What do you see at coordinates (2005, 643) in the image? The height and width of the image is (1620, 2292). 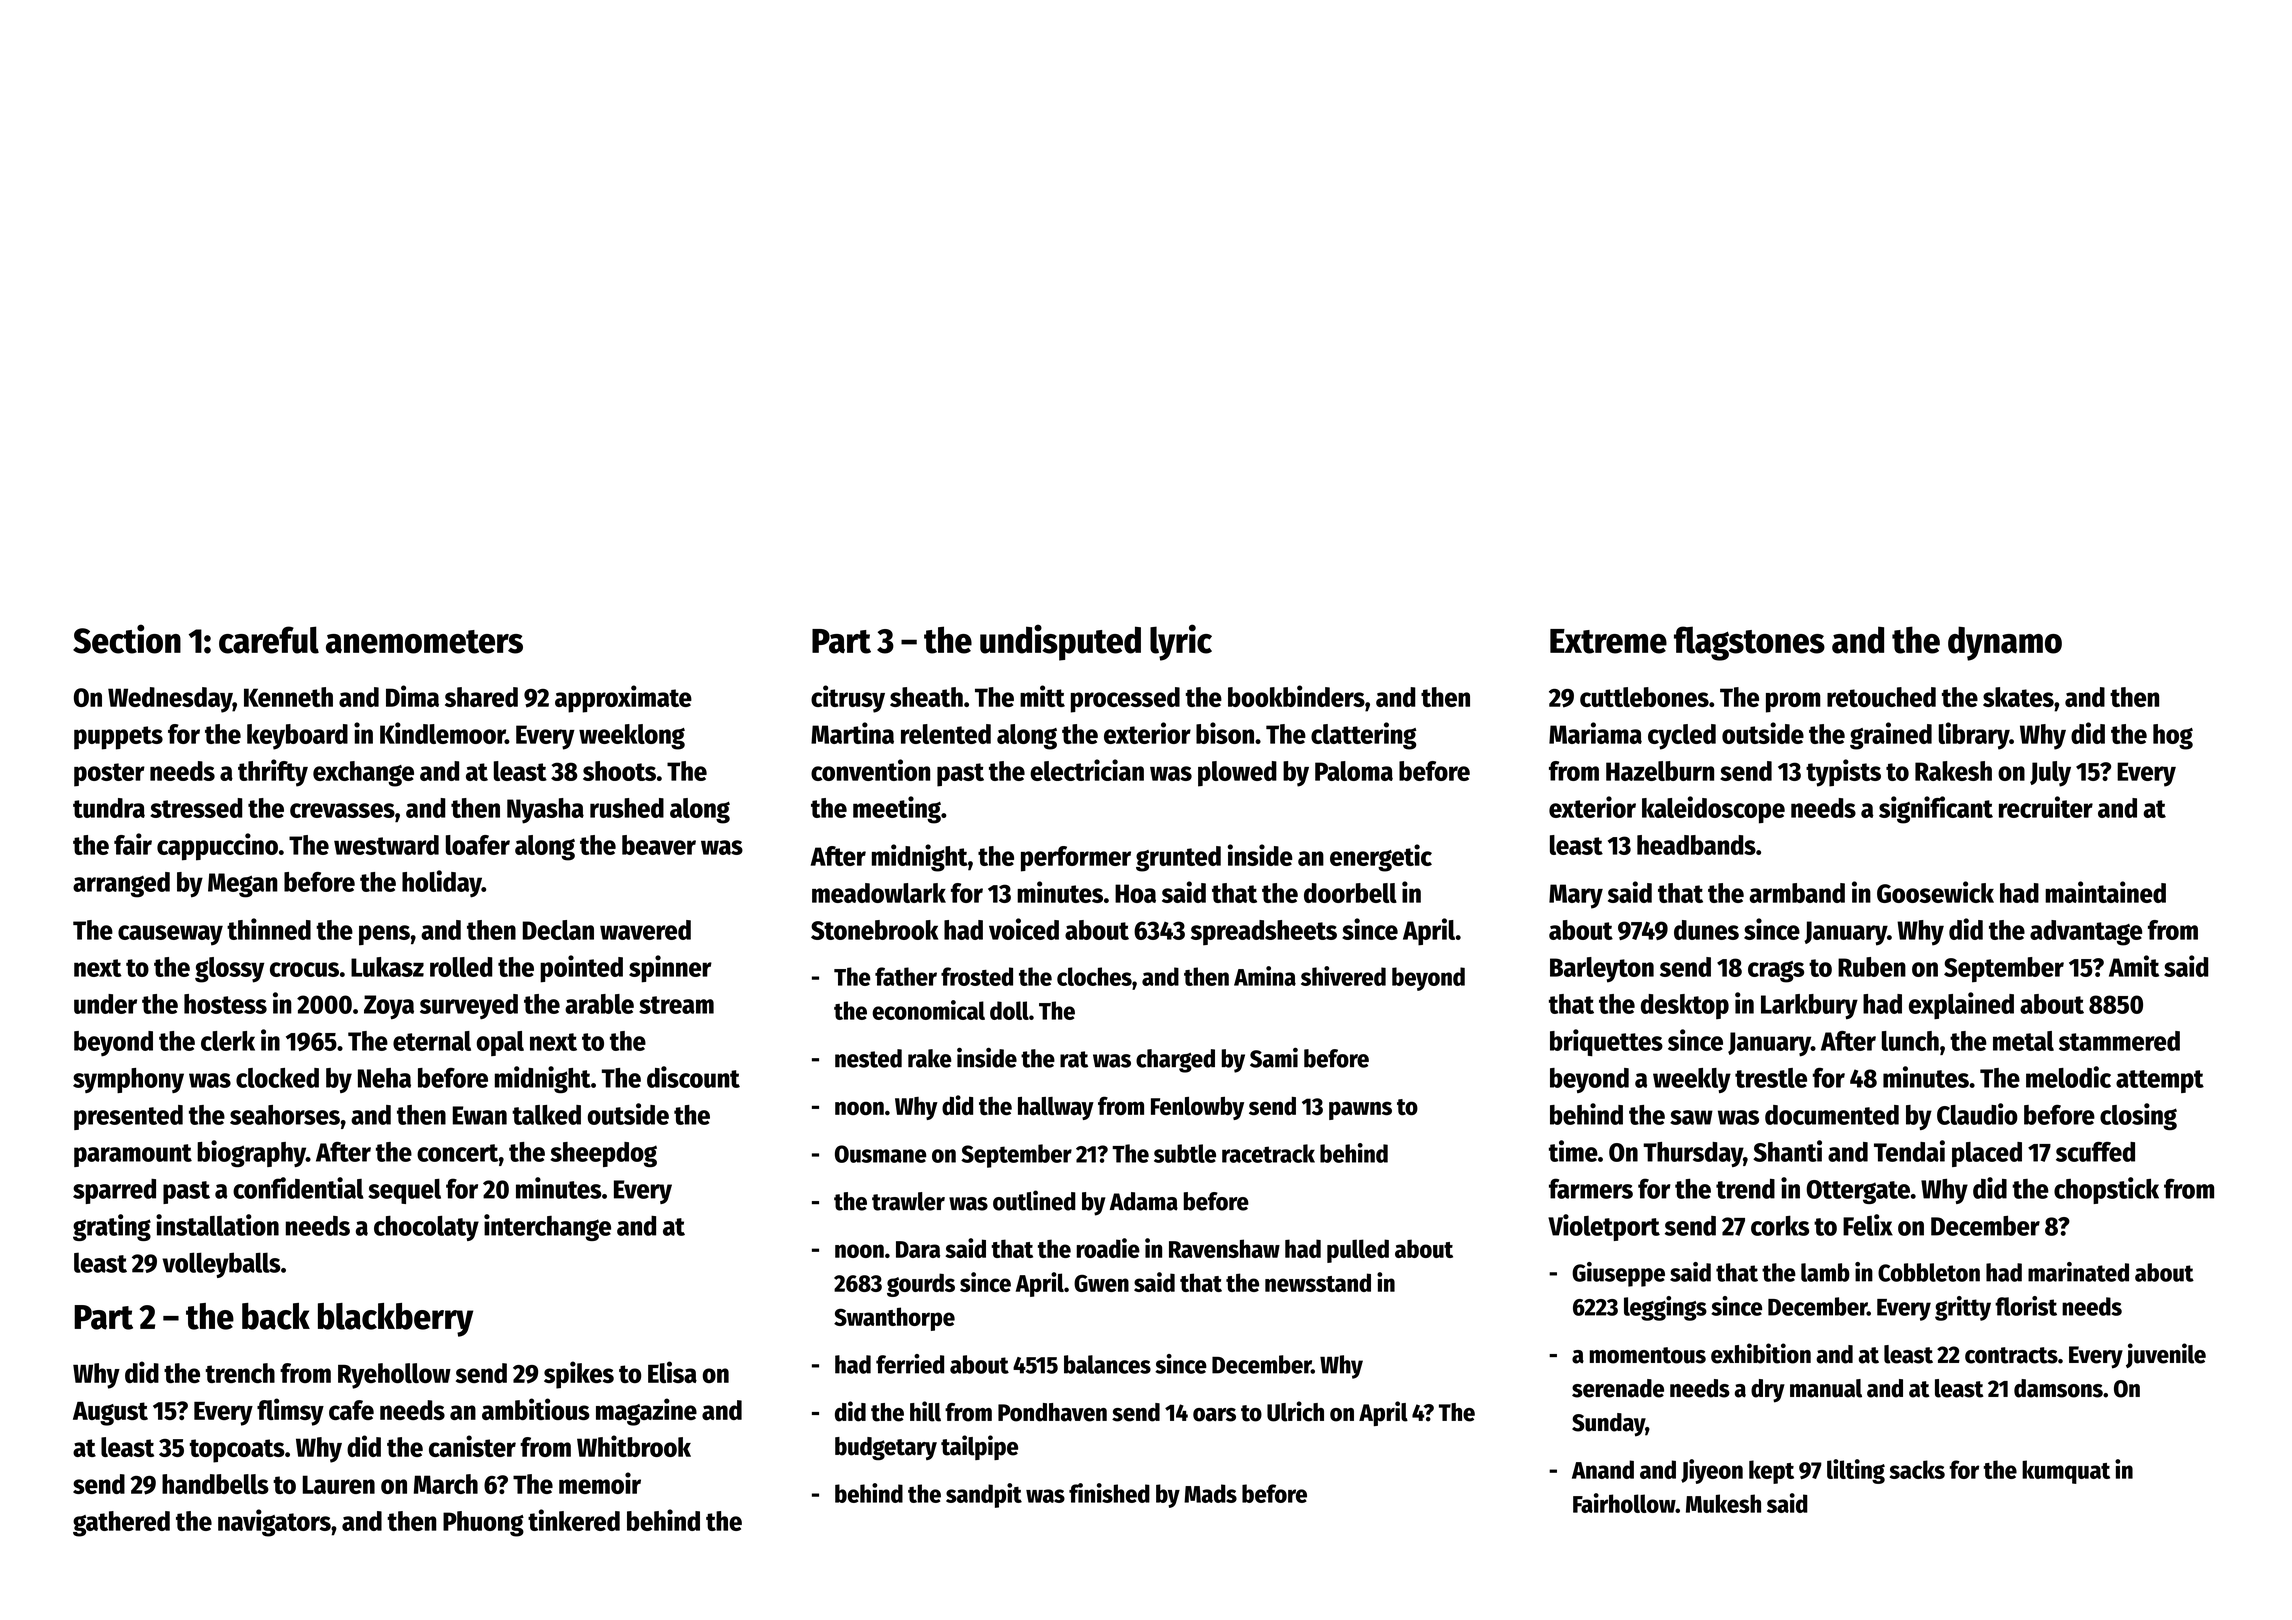 I see `dynamo` at bounding box center [2005, 643].
